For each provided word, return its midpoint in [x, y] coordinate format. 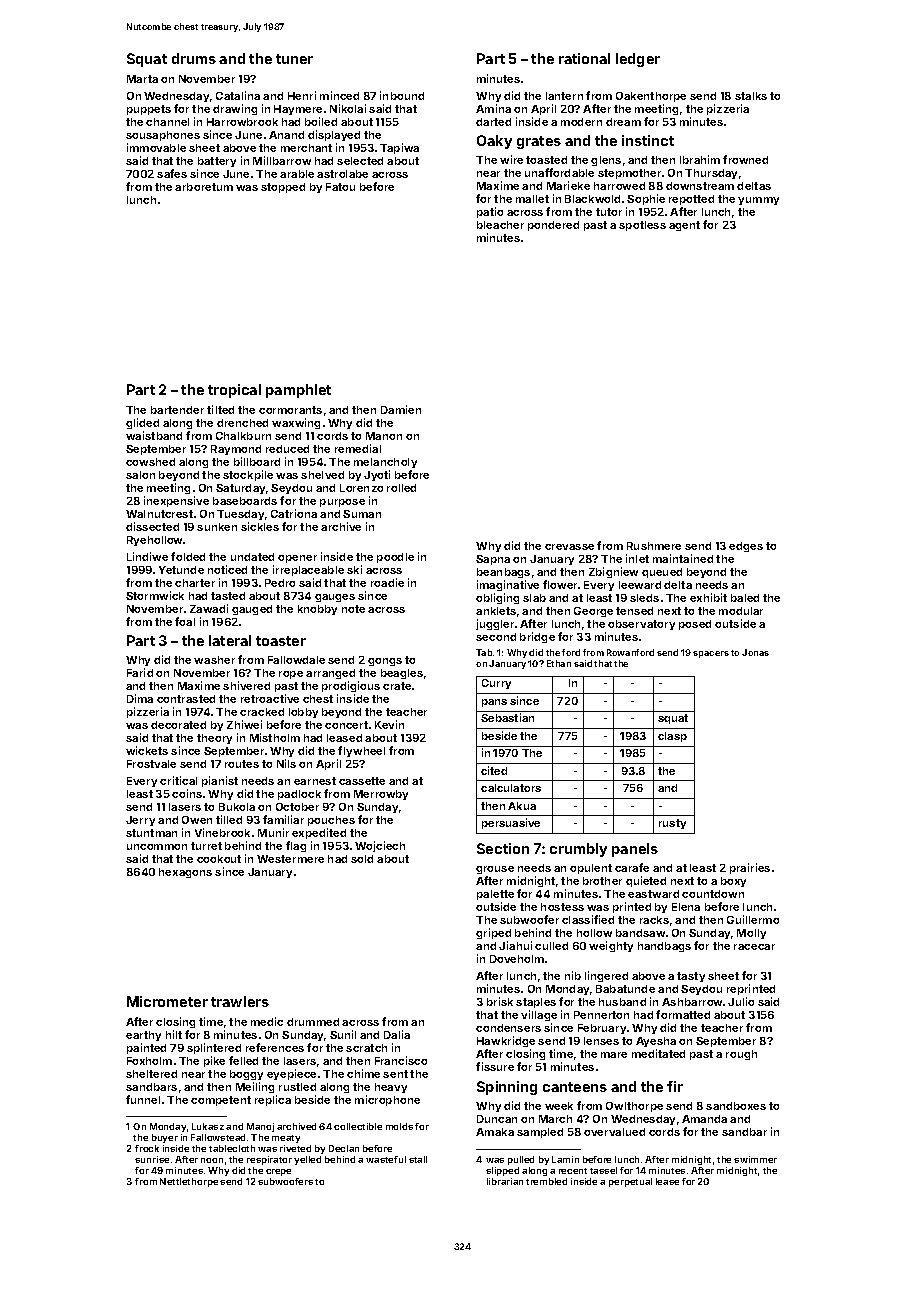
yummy [758, 201]
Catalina [238, 95]
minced [339, 95]
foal [185, 621]
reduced [287, 449]
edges [746, 547]
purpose [342, 503]
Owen [197, 820]
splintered [214, 1048]
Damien [401, 409]
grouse [495, 870]
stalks [751, 96]
